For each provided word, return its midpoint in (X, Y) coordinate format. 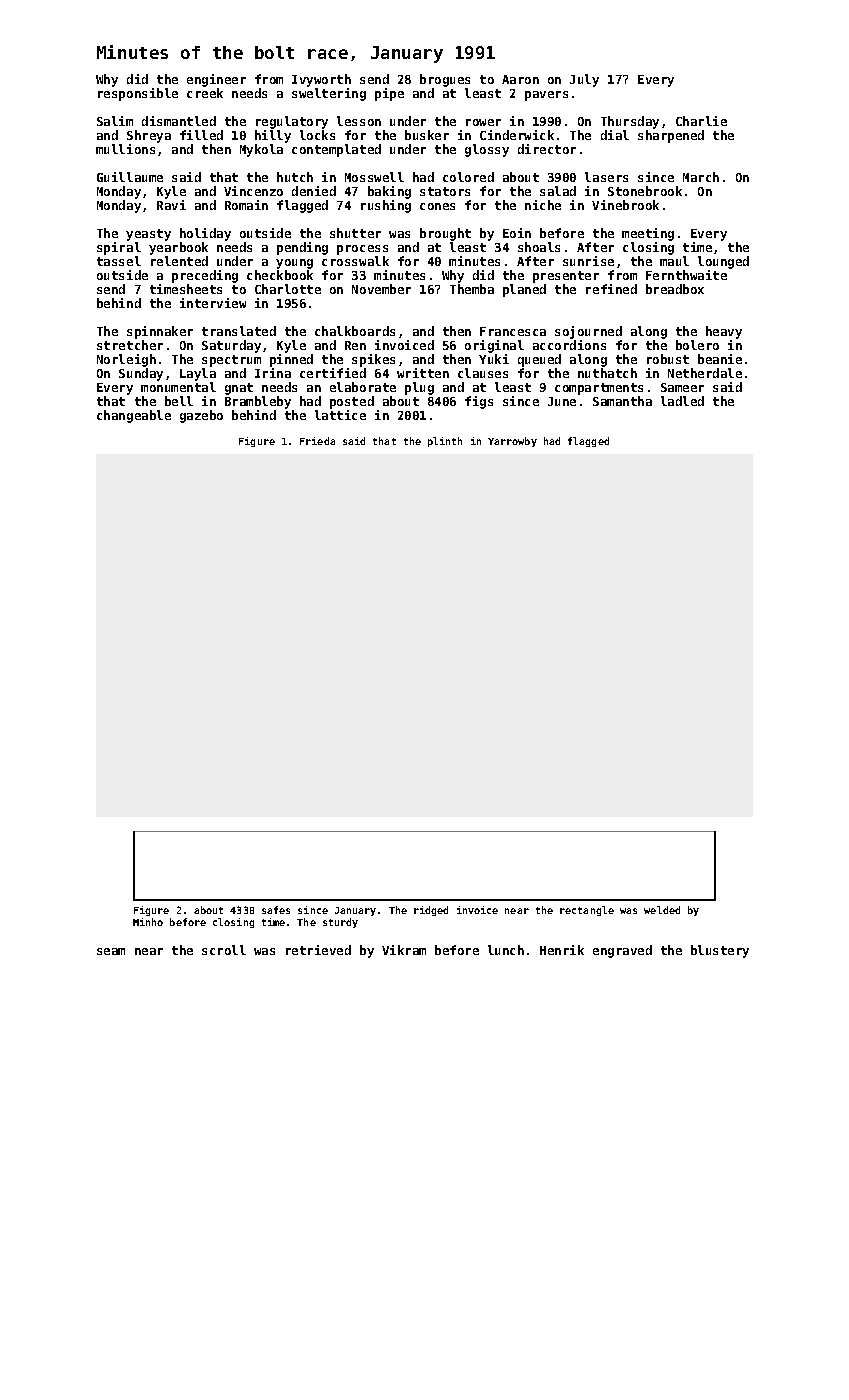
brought (445, 234)
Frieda (317, 441)
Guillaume (130, 177)
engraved (622, 951)
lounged (723, 262)
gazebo (201, 416)
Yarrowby (512, 442)
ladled (682, 401)
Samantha (622, 401)
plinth (445, 442)
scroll (224, 950)
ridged (431, 911)
